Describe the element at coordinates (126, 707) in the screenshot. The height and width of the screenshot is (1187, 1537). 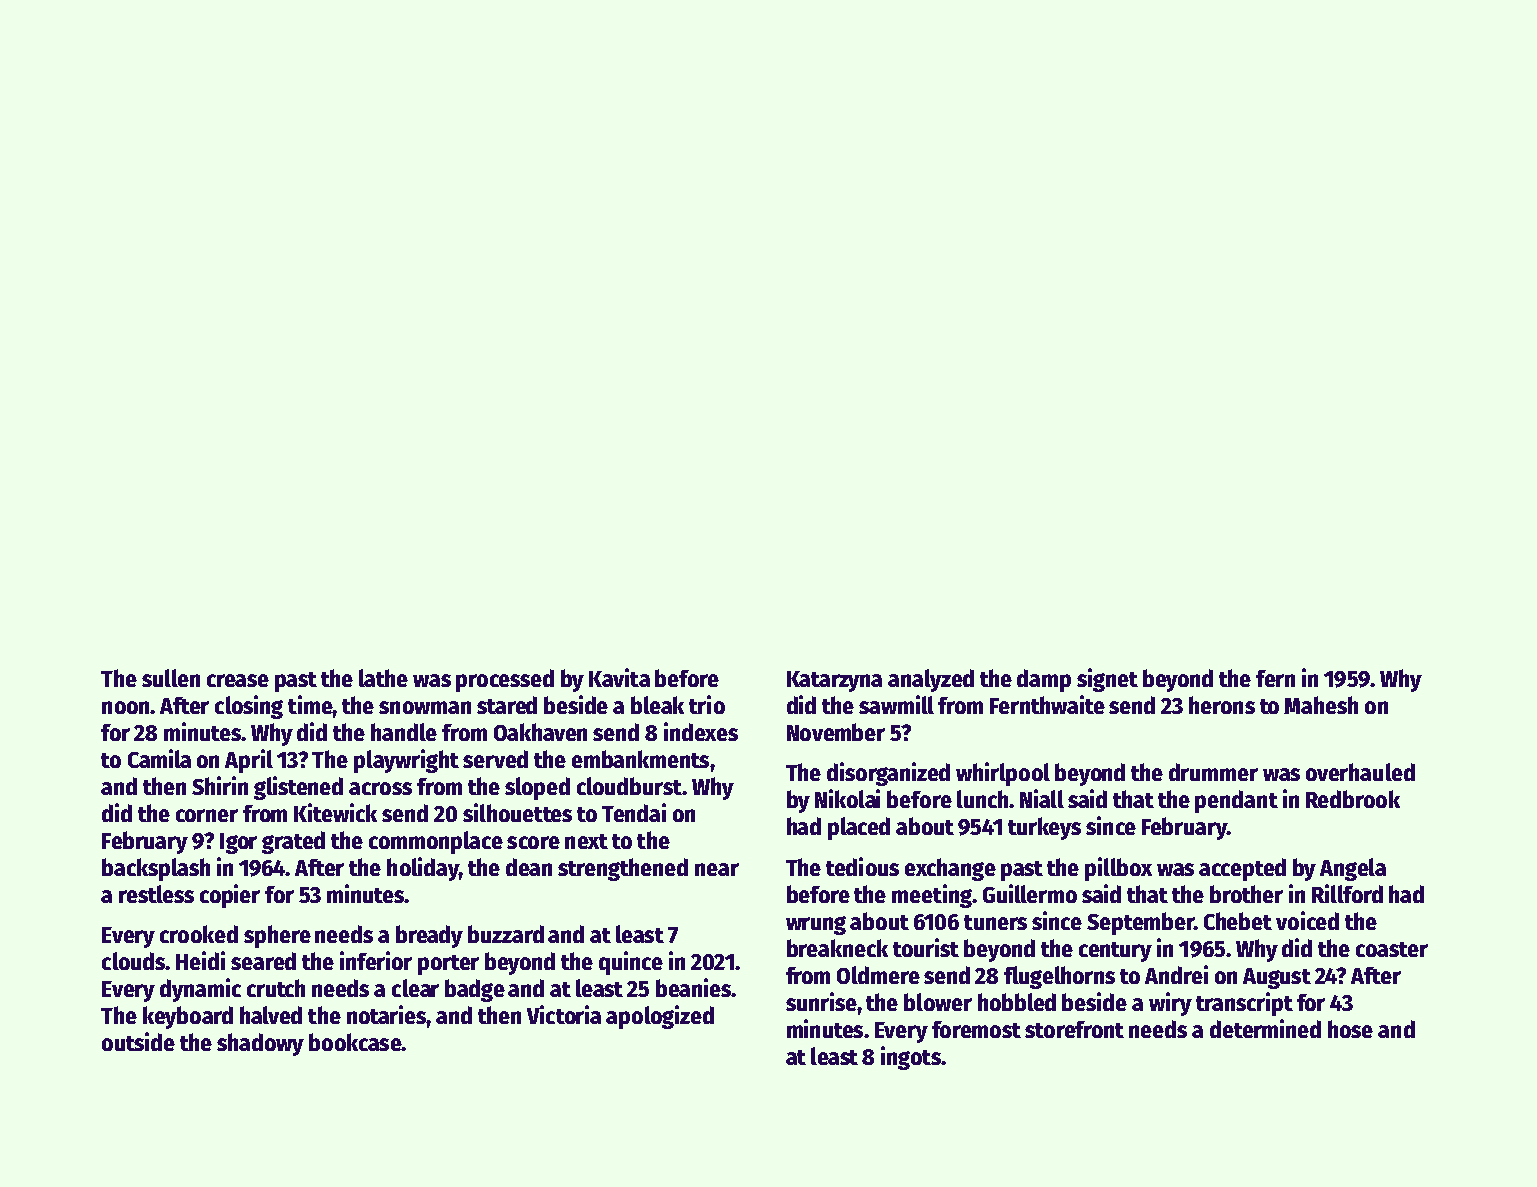
I see `noon` at that location.
